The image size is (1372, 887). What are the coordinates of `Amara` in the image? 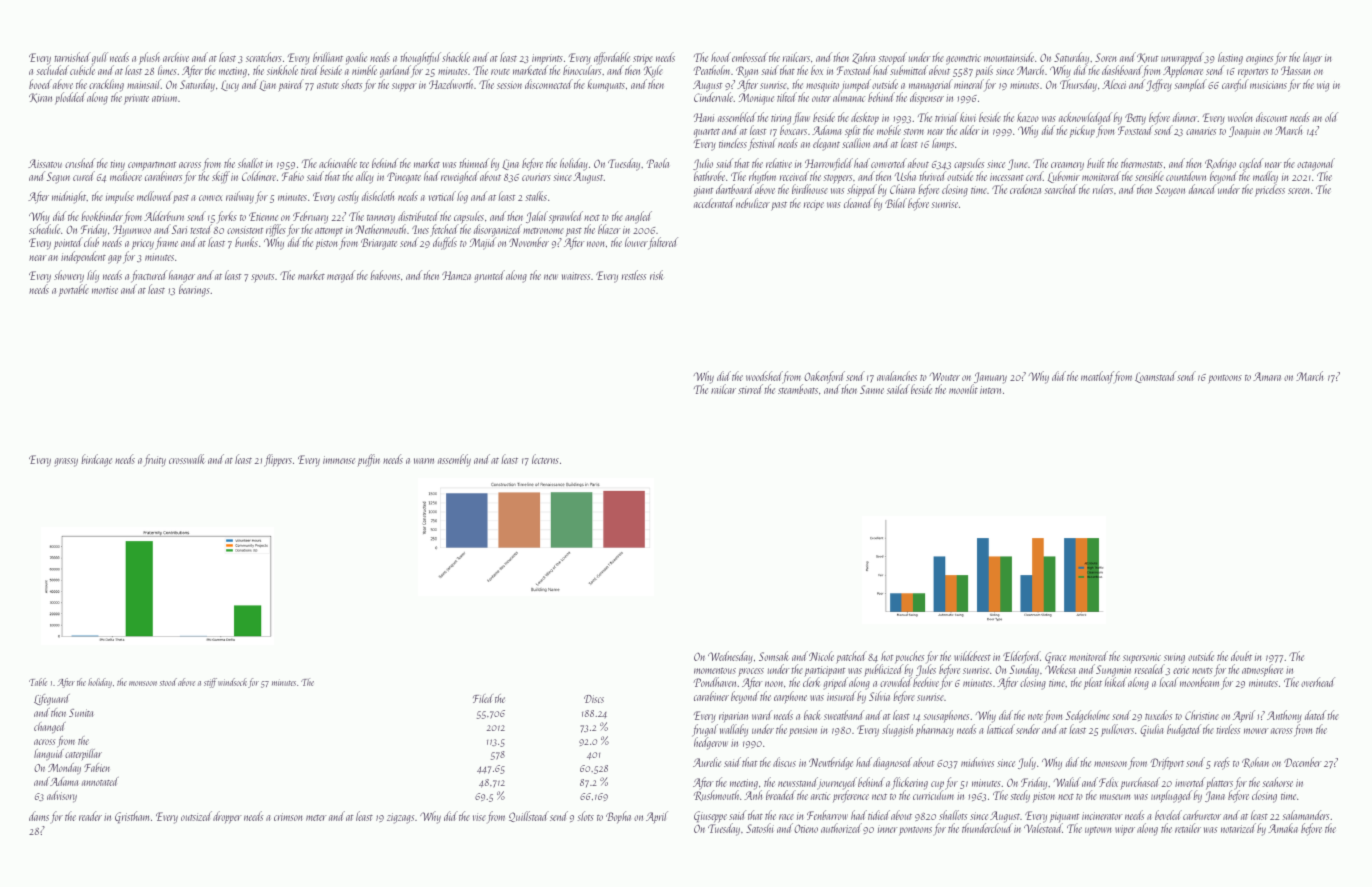 It's located at (1267, 376).
